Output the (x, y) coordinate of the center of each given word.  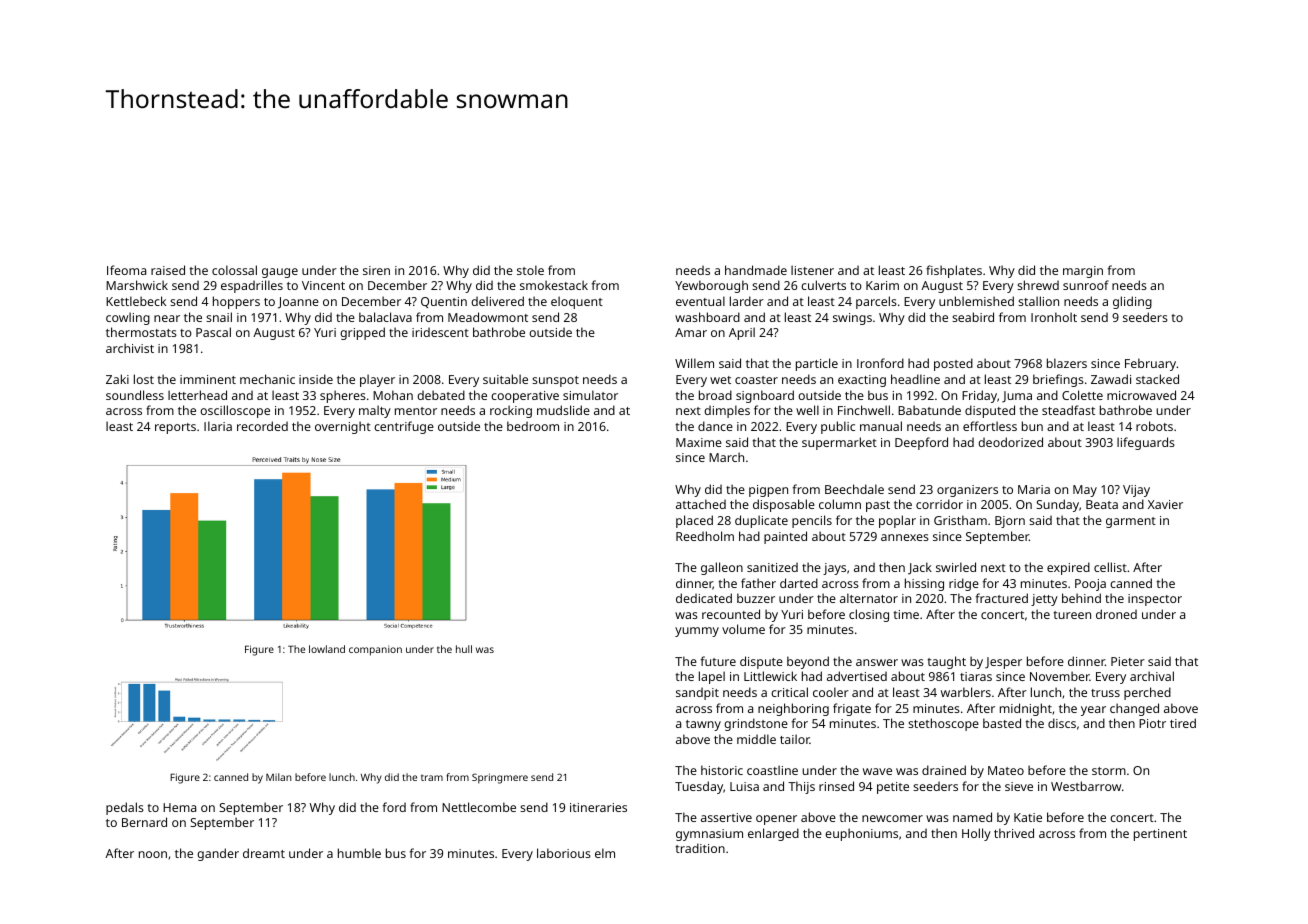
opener (776, 820)
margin (1083, 272)
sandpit (697, 693)
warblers (966, 692)
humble (359, 853)
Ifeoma (126, 270)
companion (375, 650)
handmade (756, 270)
